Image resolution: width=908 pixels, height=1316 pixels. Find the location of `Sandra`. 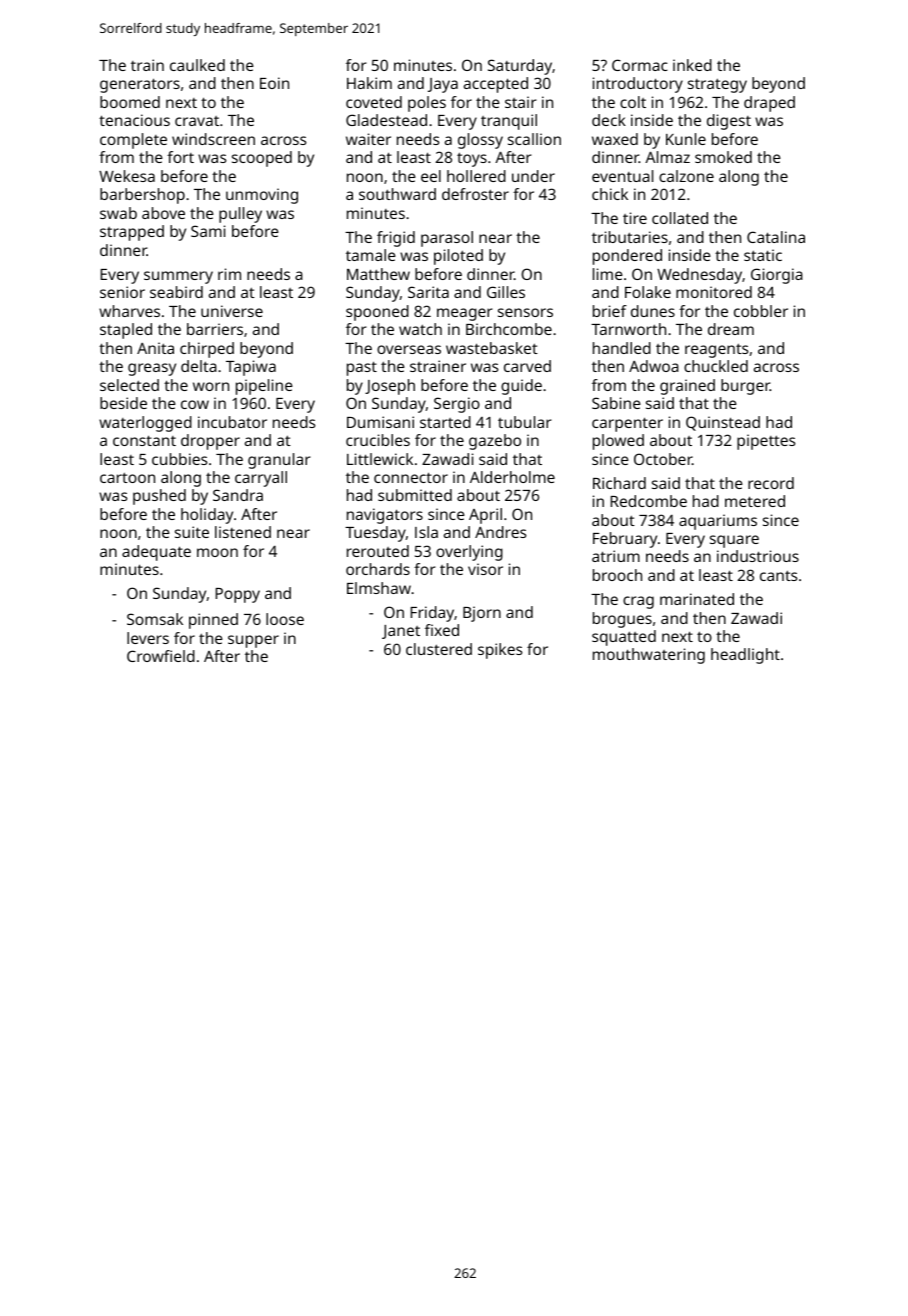

Sandra is located at coordinates (238, 495).
